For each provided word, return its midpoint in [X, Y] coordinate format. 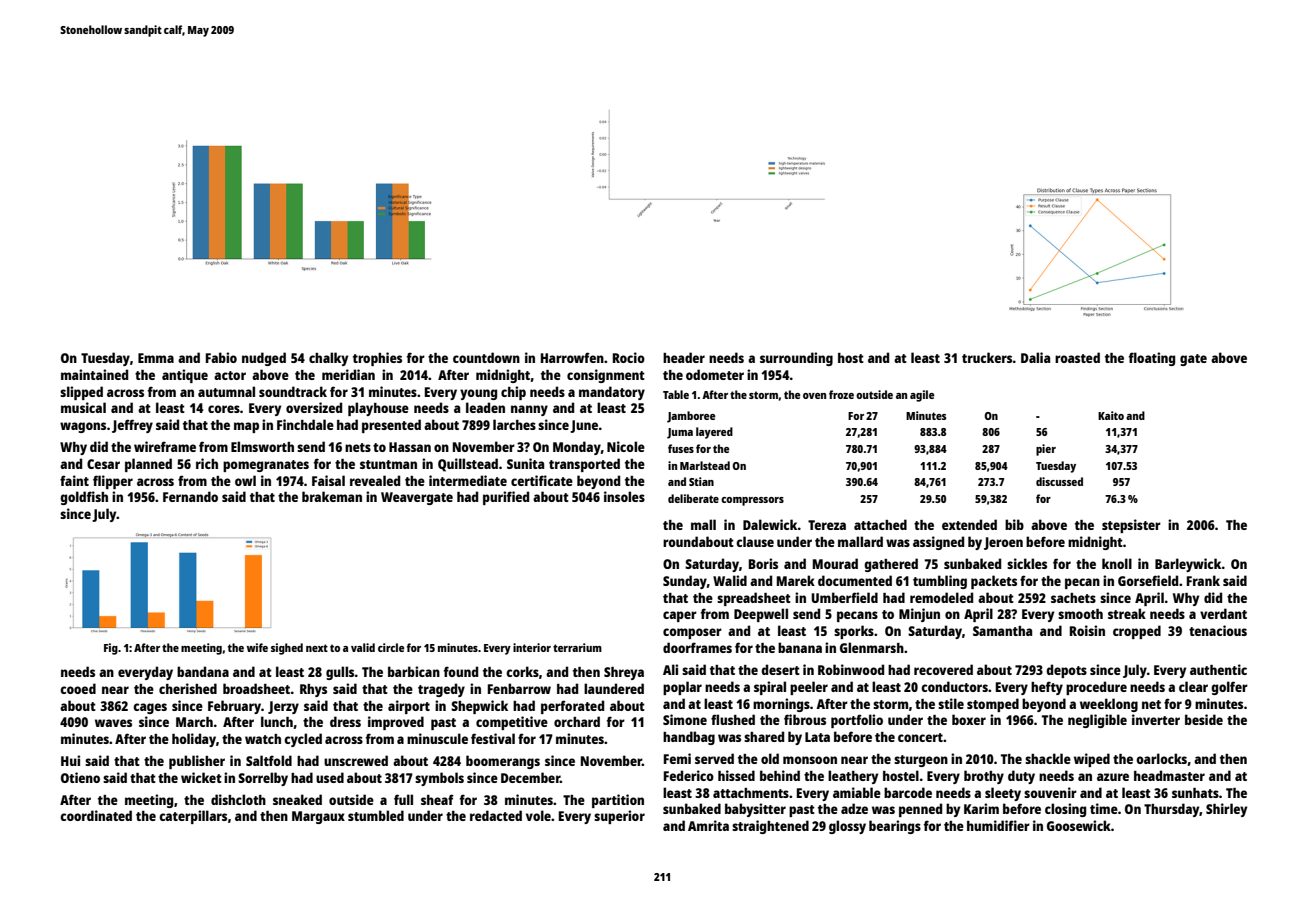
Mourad [835, 563]
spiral [770, 688]
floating [1152, 359]
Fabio [221, 357]
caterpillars [193, 817]
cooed [78, 688]
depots [1066, 671]
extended [969, 524]
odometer [715, 374]
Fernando [190, 496]
